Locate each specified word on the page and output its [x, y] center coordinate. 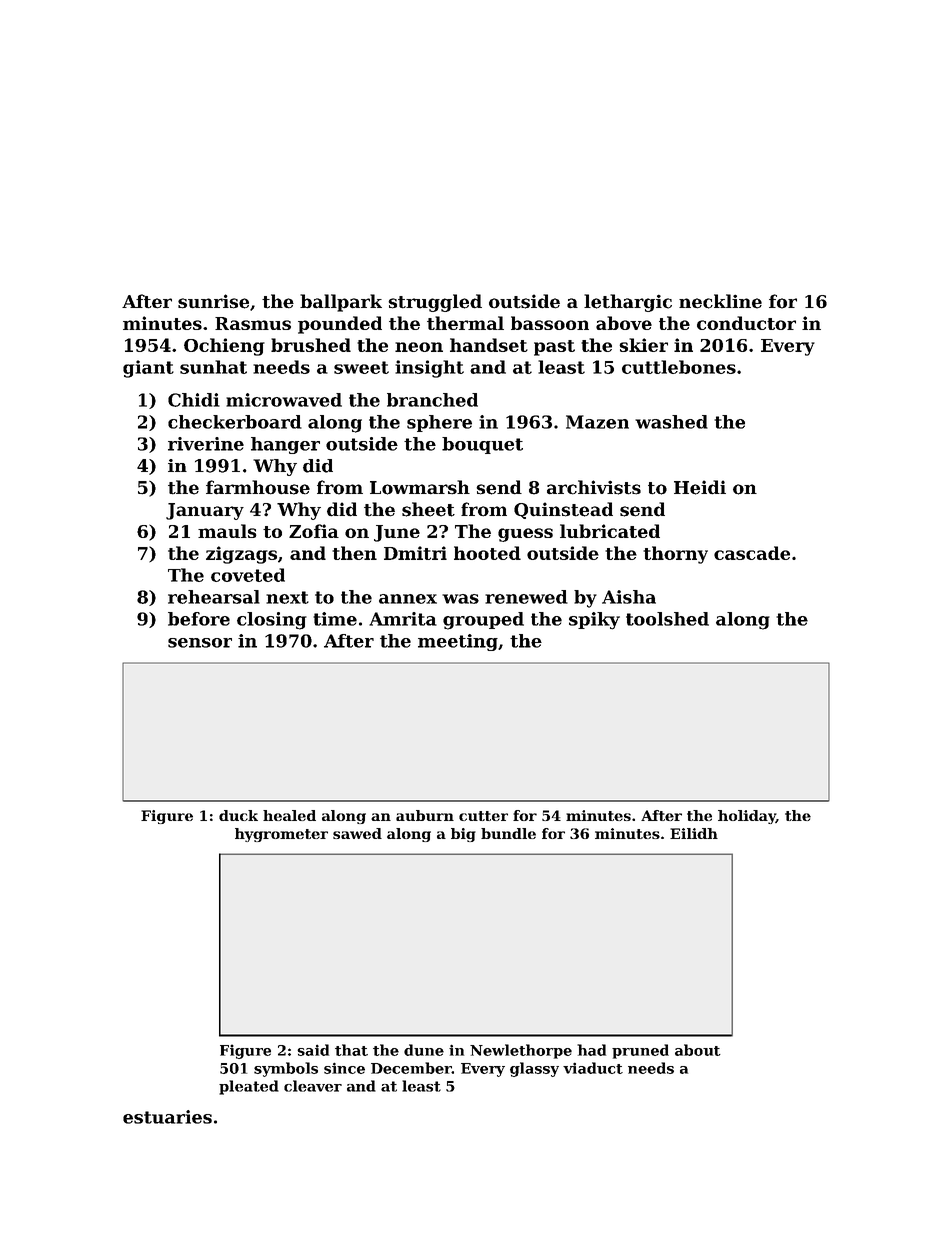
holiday [747, 817]
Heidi [700, 487]
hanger [285, 445]
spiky [594, 621]
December [411, 1068]
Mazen [597, 422]
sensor [200, 643]
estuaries [167, 1117]
